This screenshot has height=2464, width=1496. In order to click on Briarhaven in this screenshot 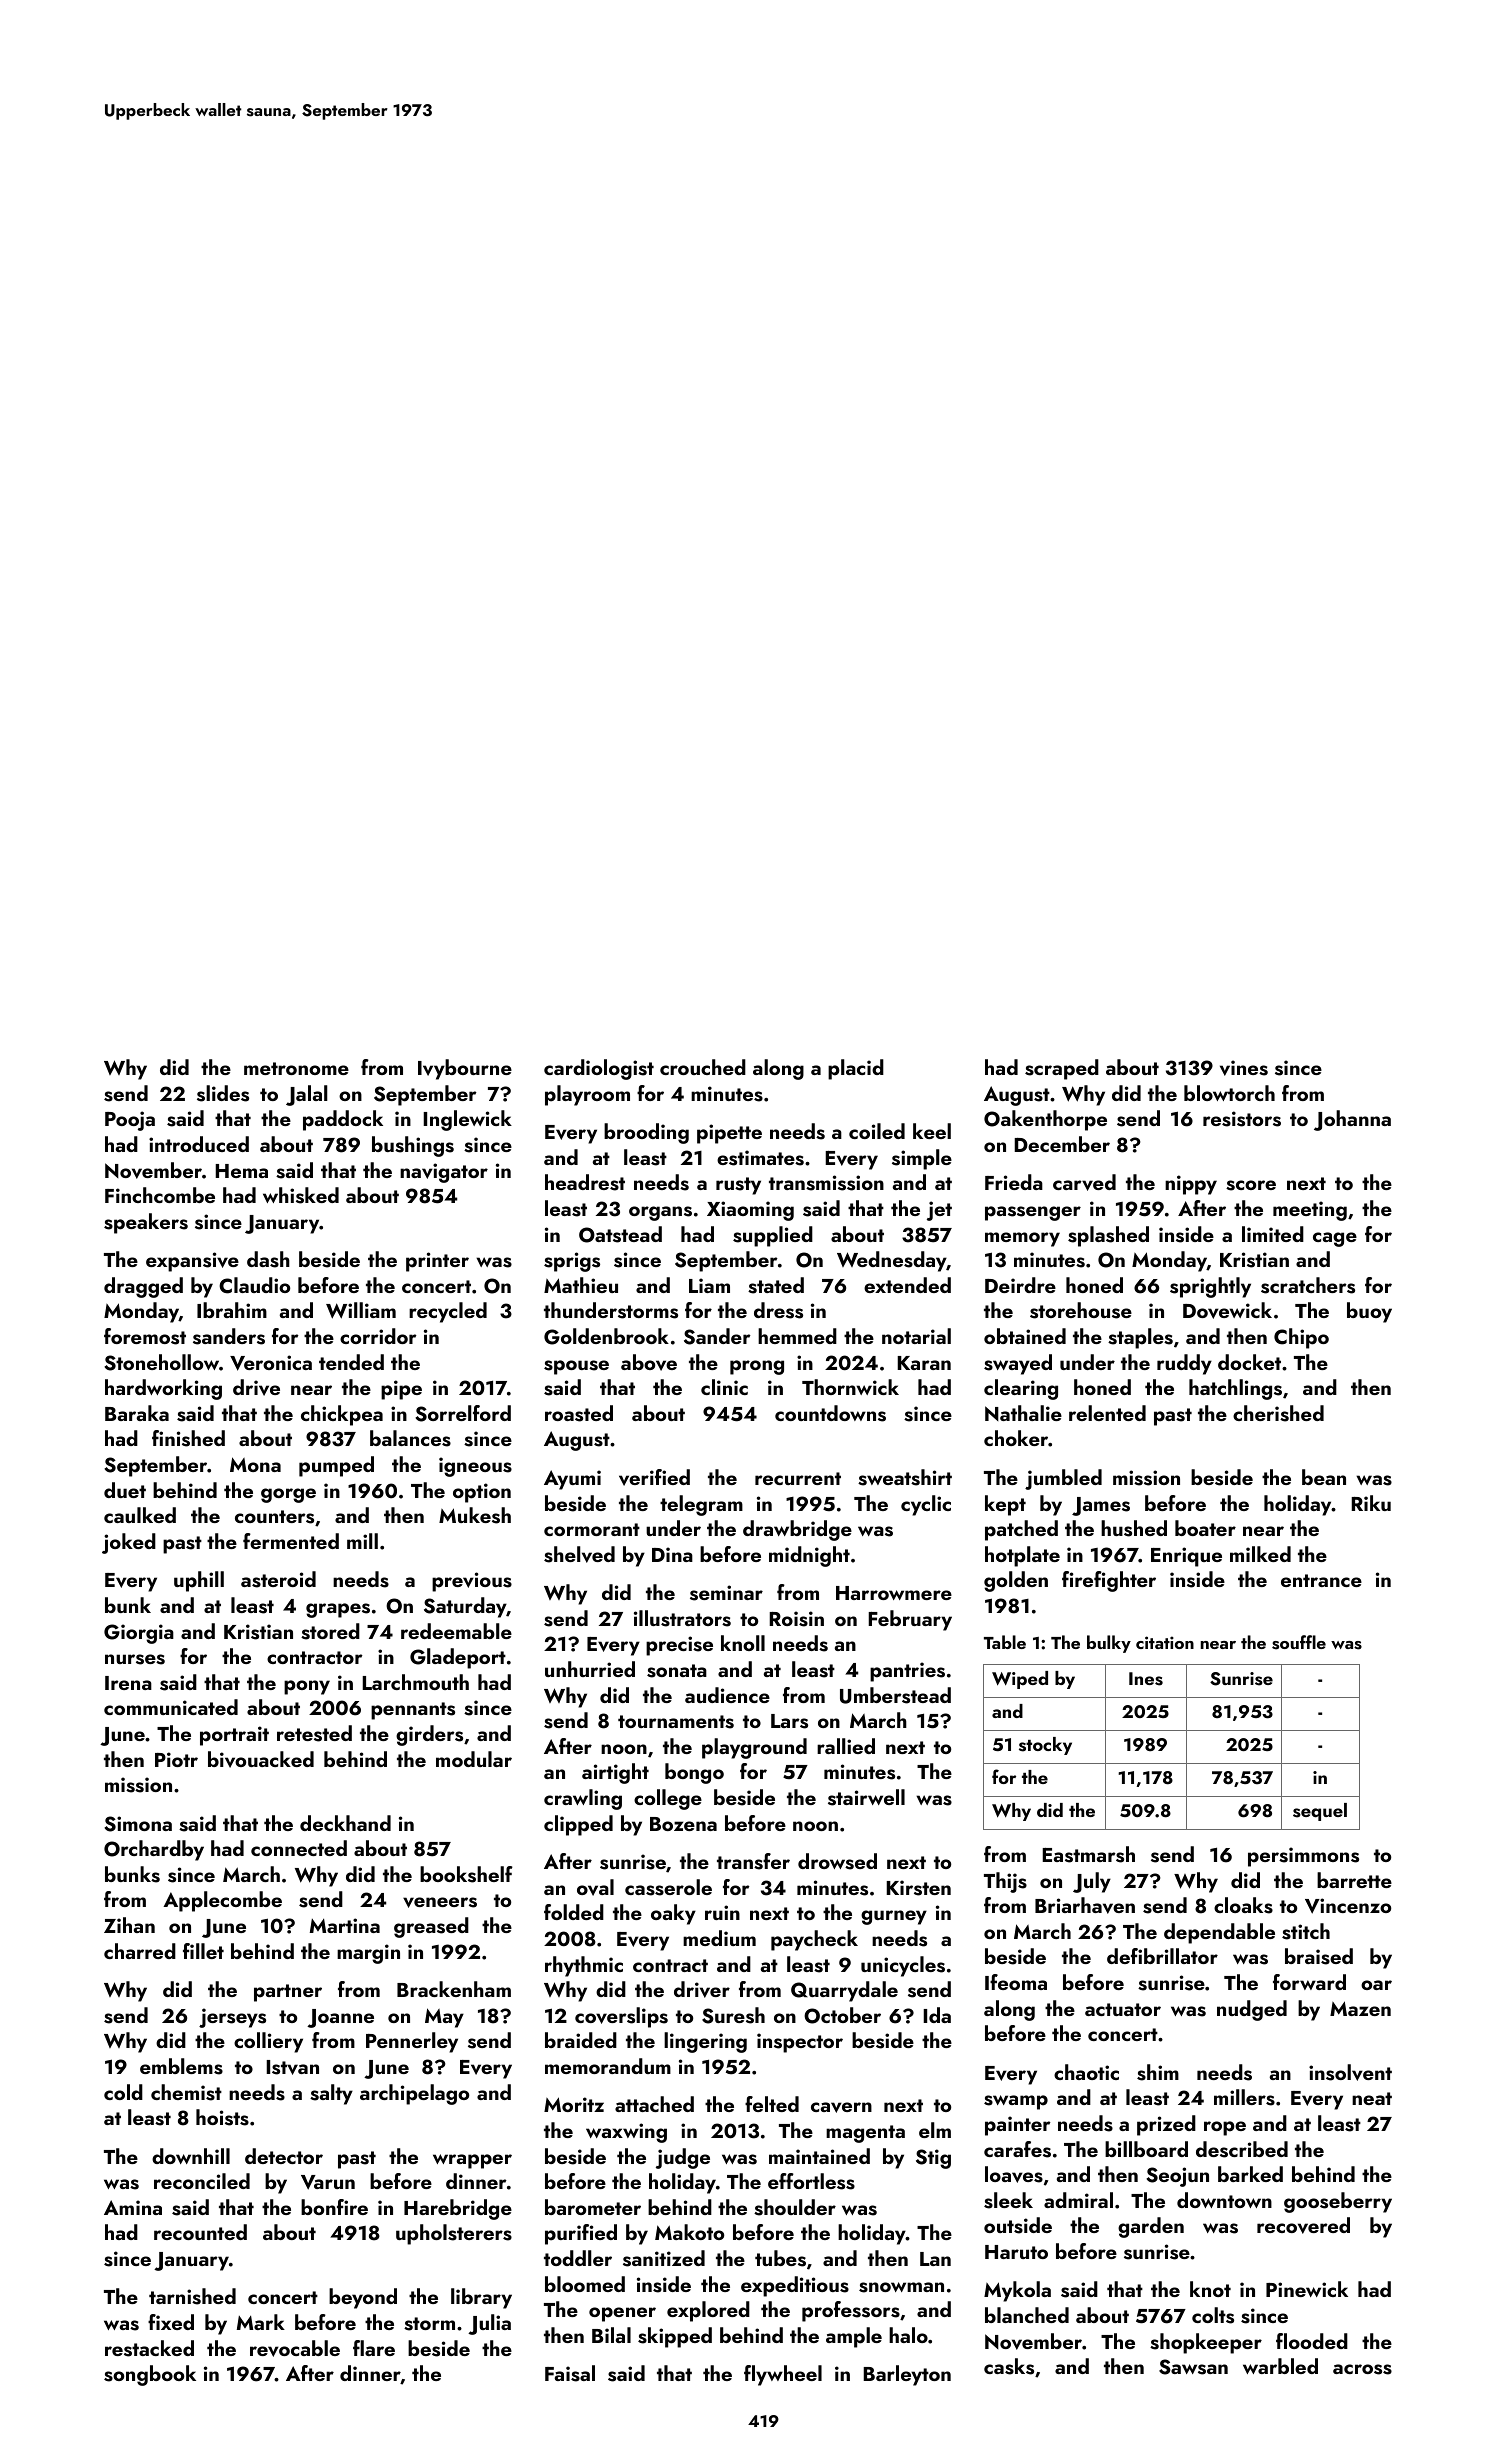, I will do `click(1085, 1905)`.
